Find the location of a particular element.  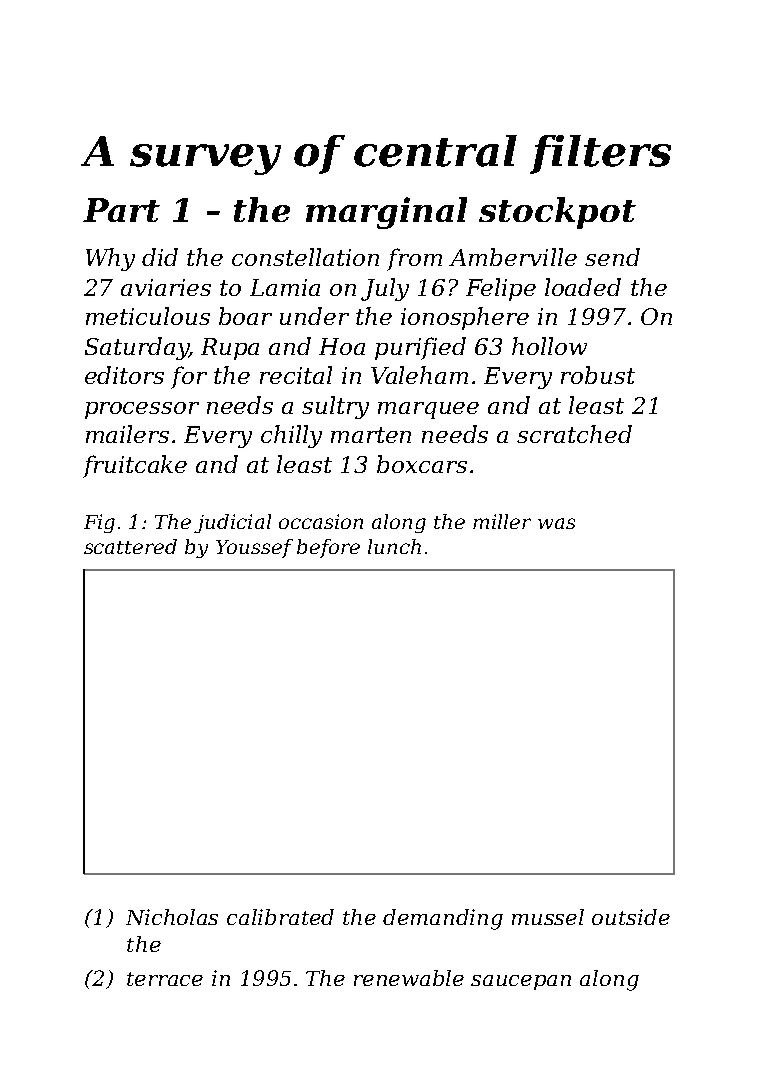

was is located at coordinates (556, 523).
